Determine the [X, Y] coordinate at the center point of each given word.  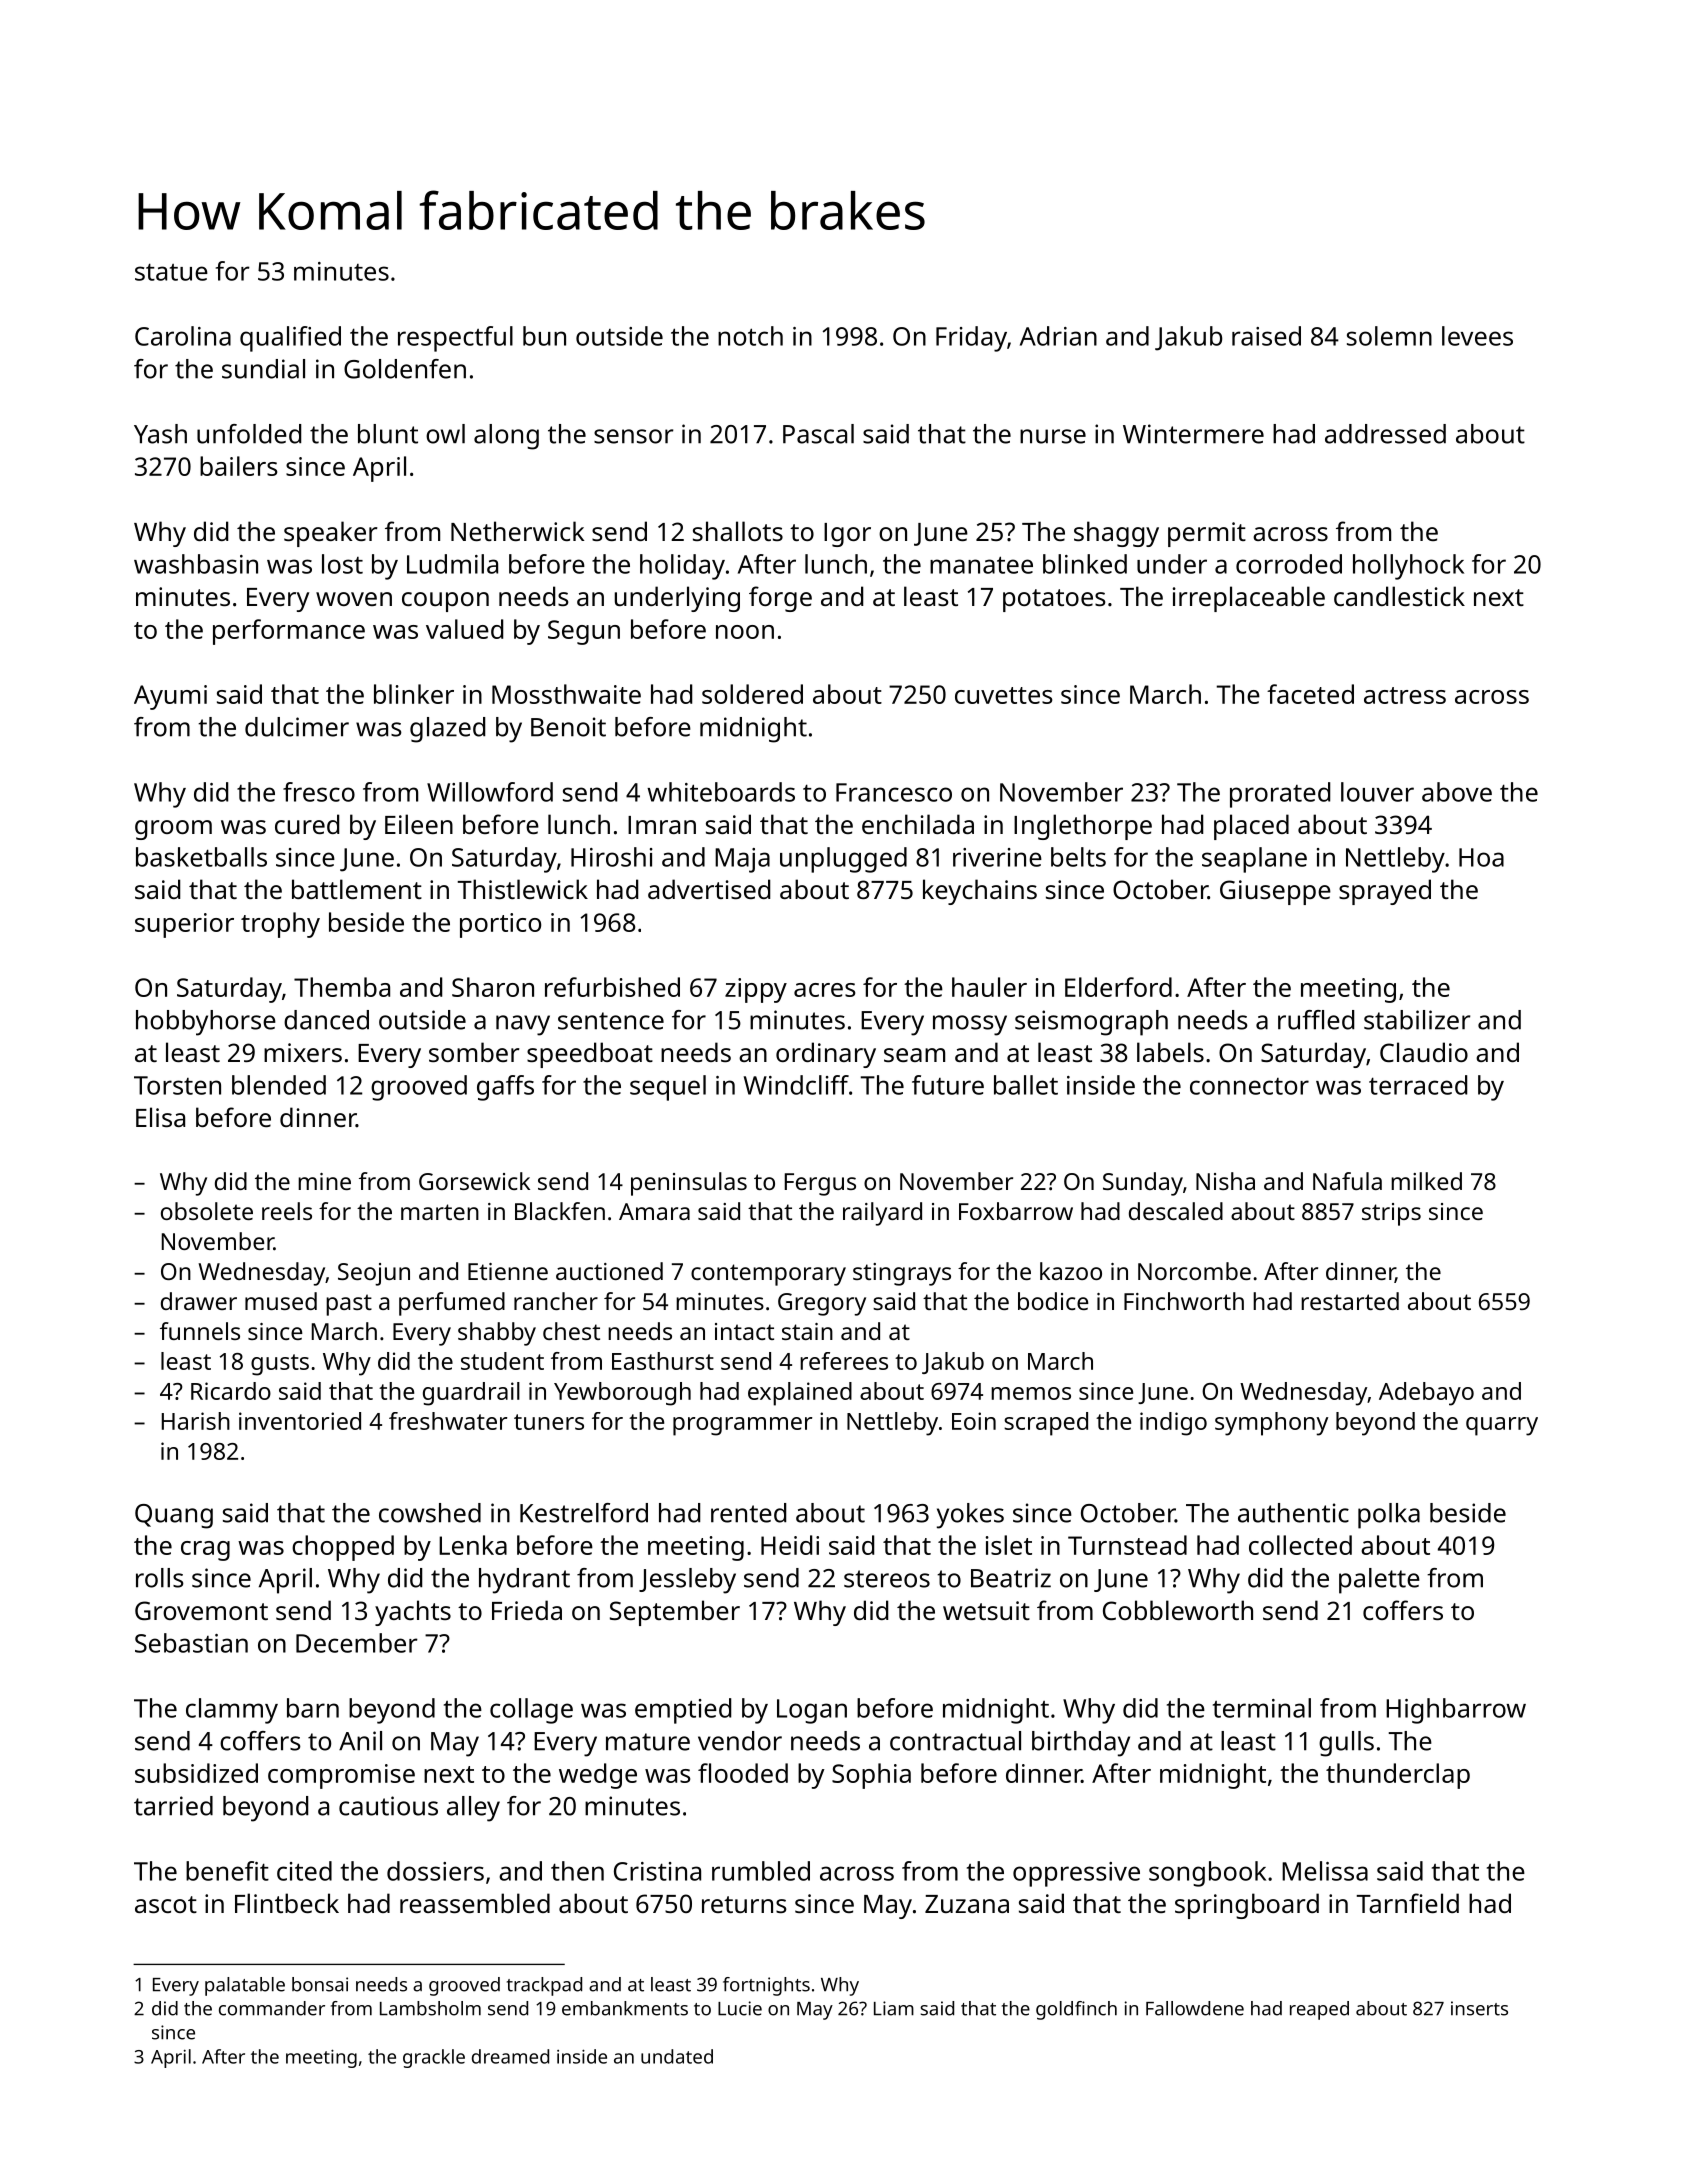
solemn [1389, 336]
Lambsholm [430, 2008]
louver [1377, 792]
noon [745, 632]
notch [750, 336]
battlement [357, 889]
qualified [290, 339]
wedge [598, 1776]
